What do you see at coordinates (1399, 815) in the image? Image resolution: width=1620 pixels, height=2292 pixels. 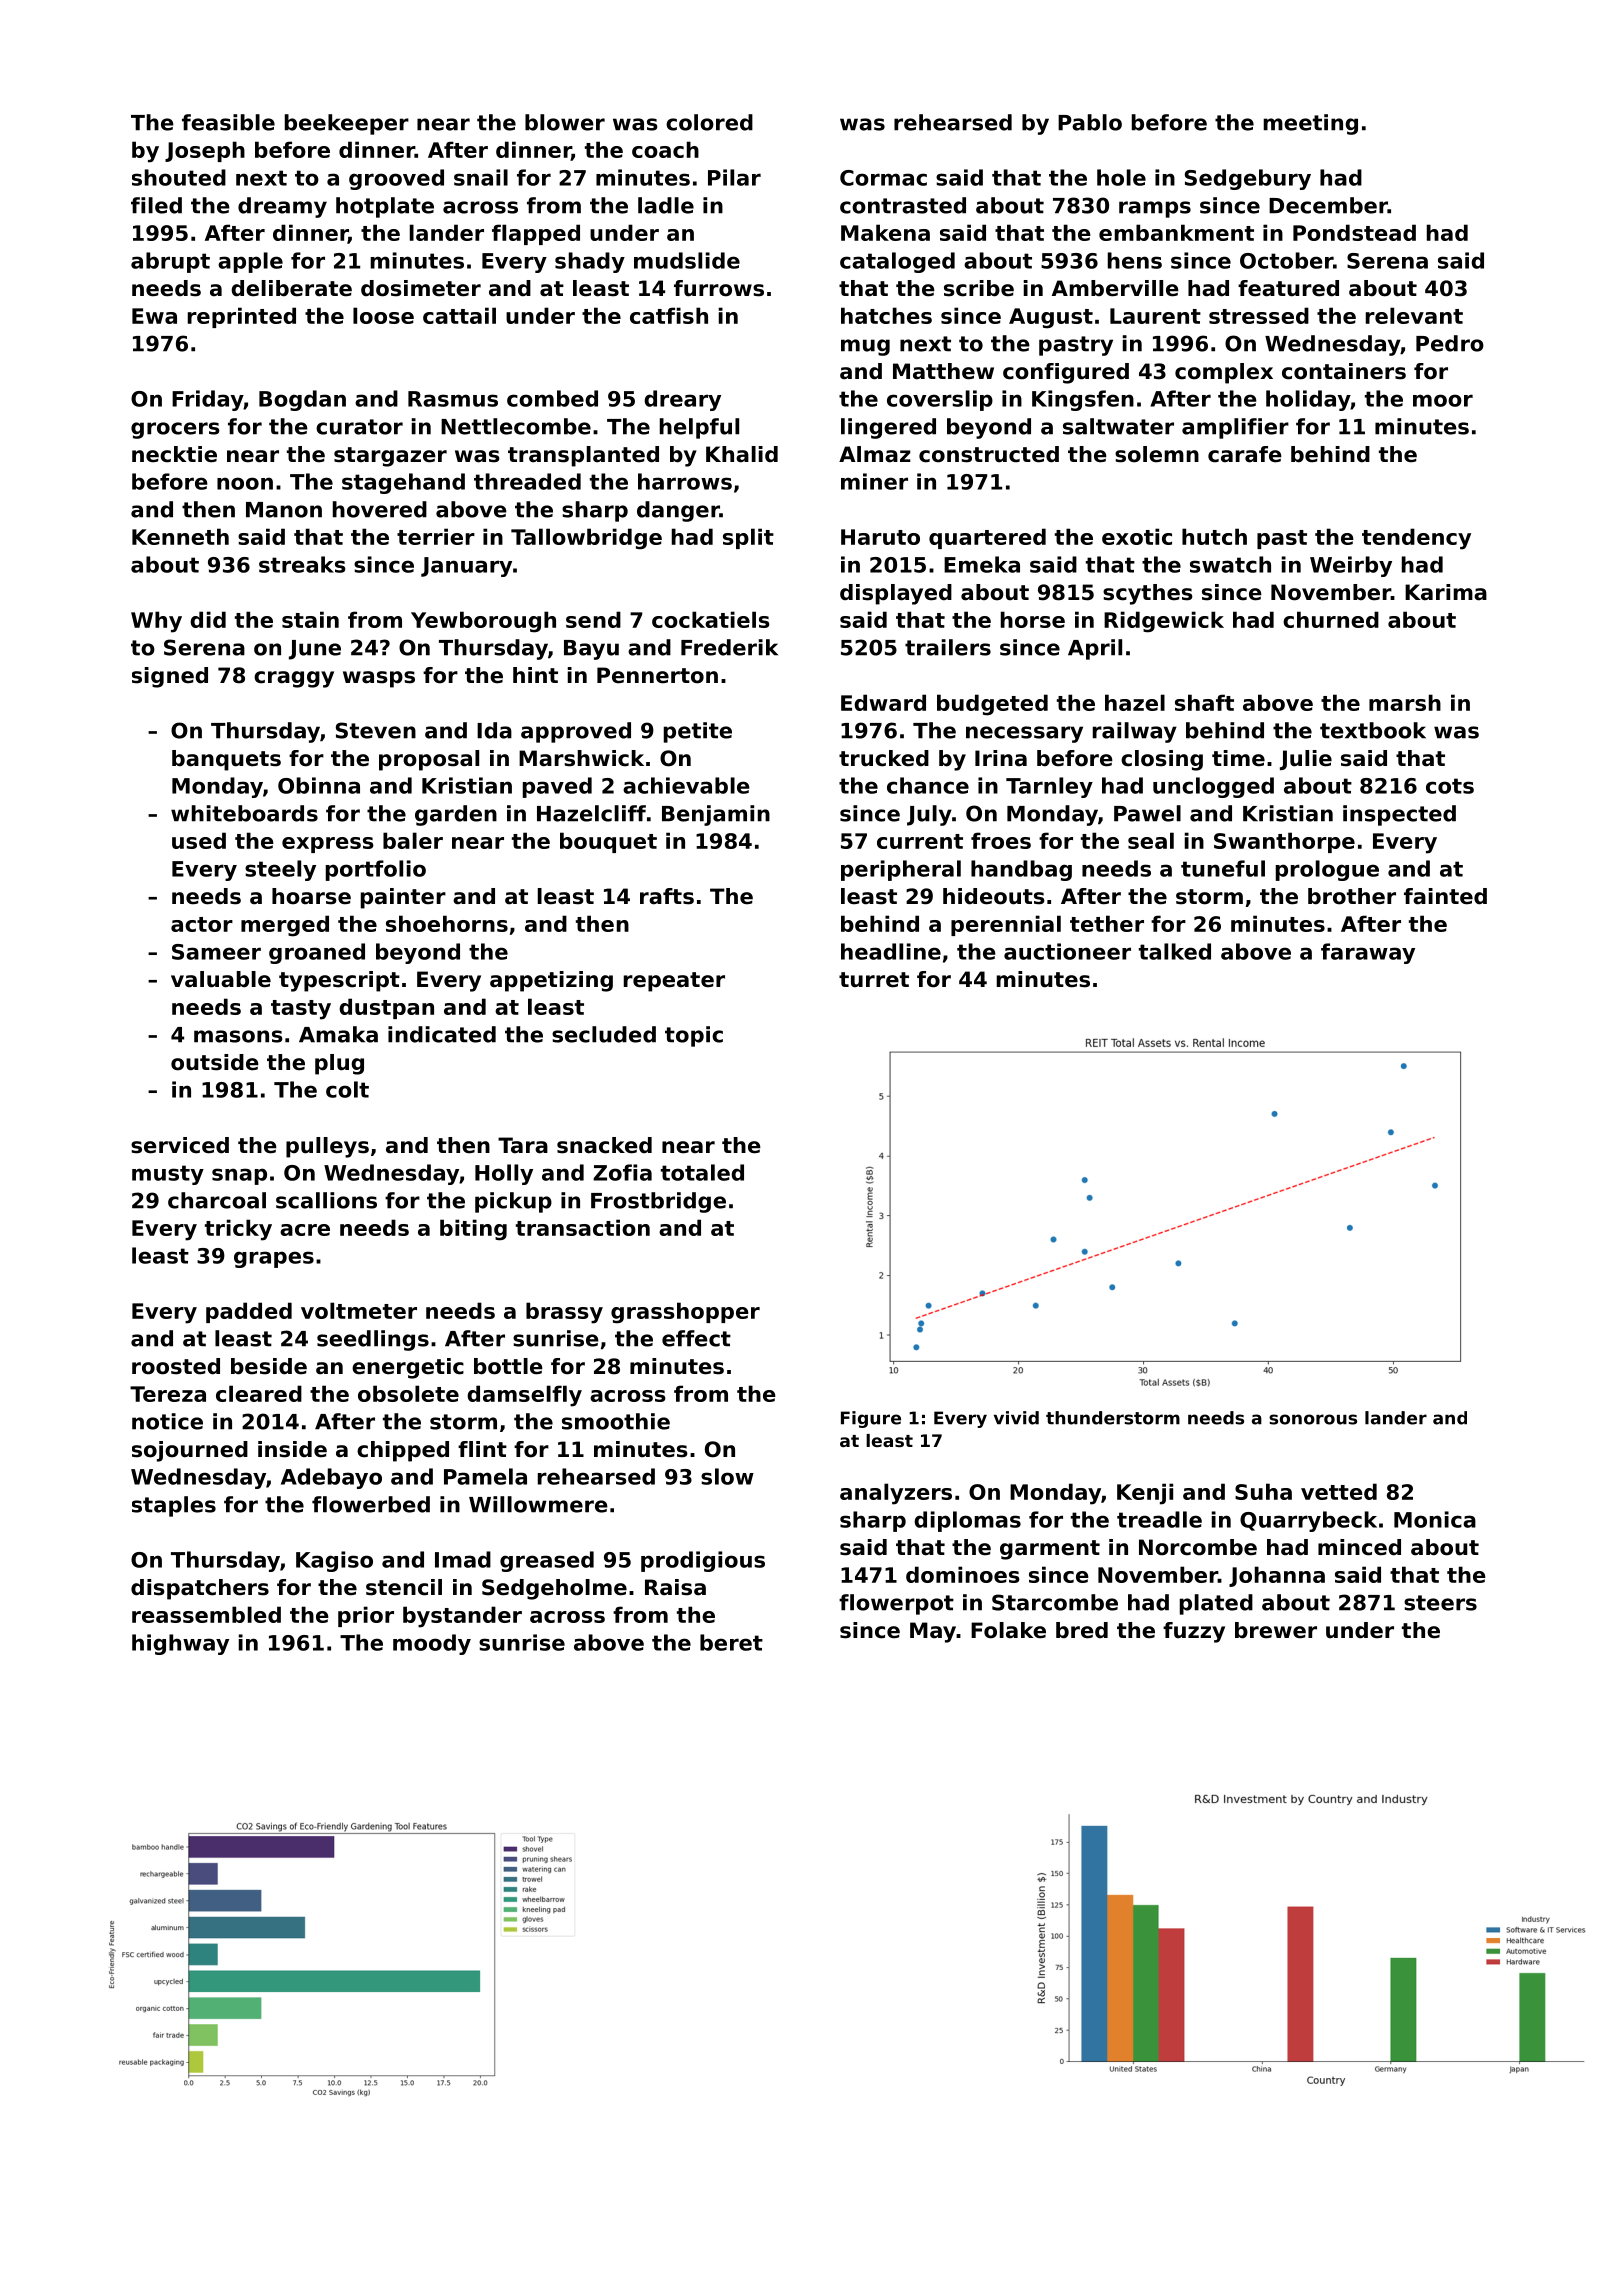 I see `inspected` at bounding box center [1399, 815].
